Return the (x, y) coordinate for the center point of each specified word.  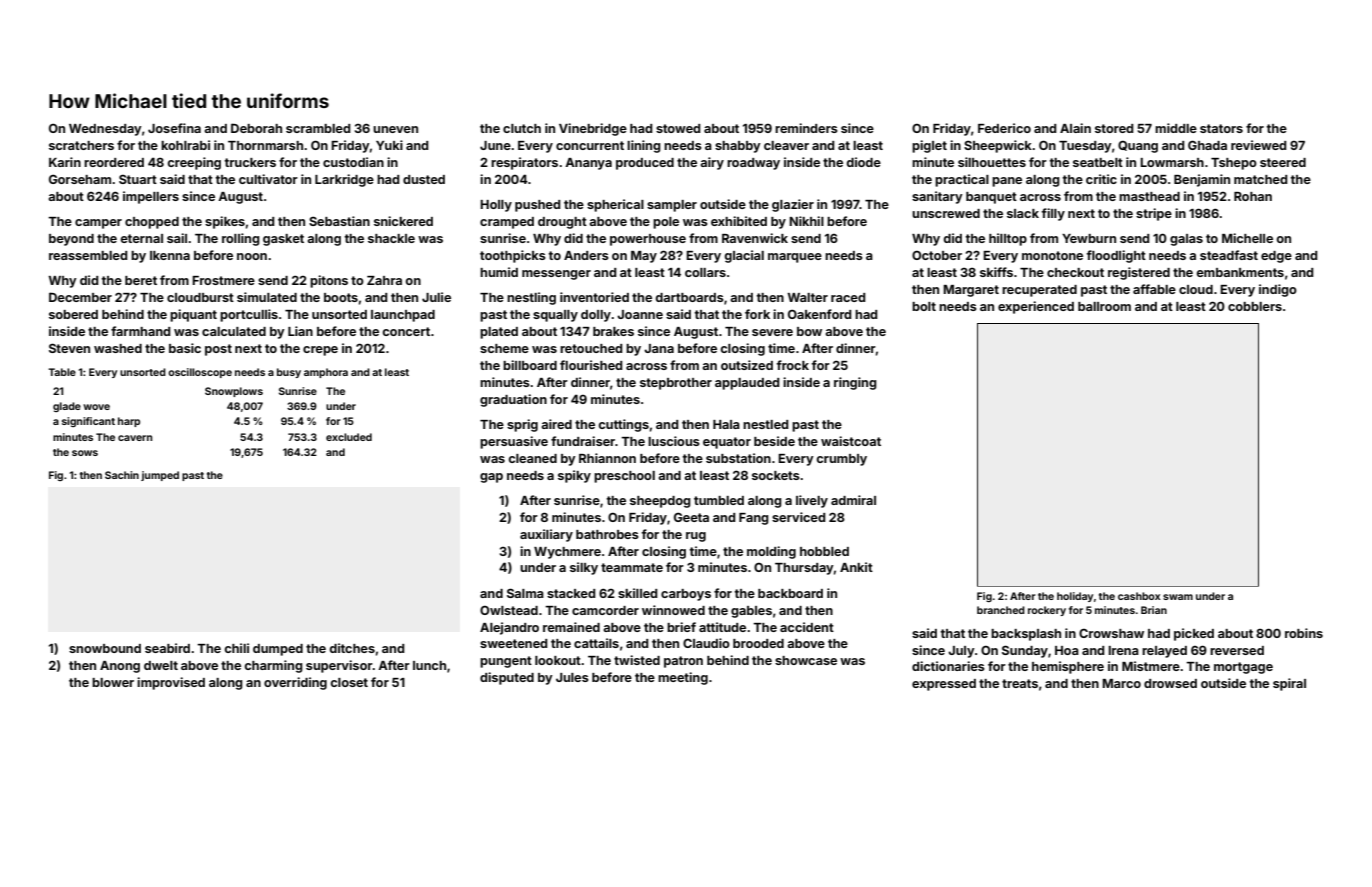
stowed (678, 128)
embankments (1240, 272)
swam (1178, 597)
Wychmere (567, 553)
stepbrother (676, 384)
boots (341, 297)
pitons (329, 281)
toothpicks (513, 256)
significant (88, 422)
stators (1221, 128)
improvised (171, 683)
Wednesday (105, 130)
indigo (1278, 290)
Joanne (640, 314)
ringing (855, 383)
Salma (525, 593)
